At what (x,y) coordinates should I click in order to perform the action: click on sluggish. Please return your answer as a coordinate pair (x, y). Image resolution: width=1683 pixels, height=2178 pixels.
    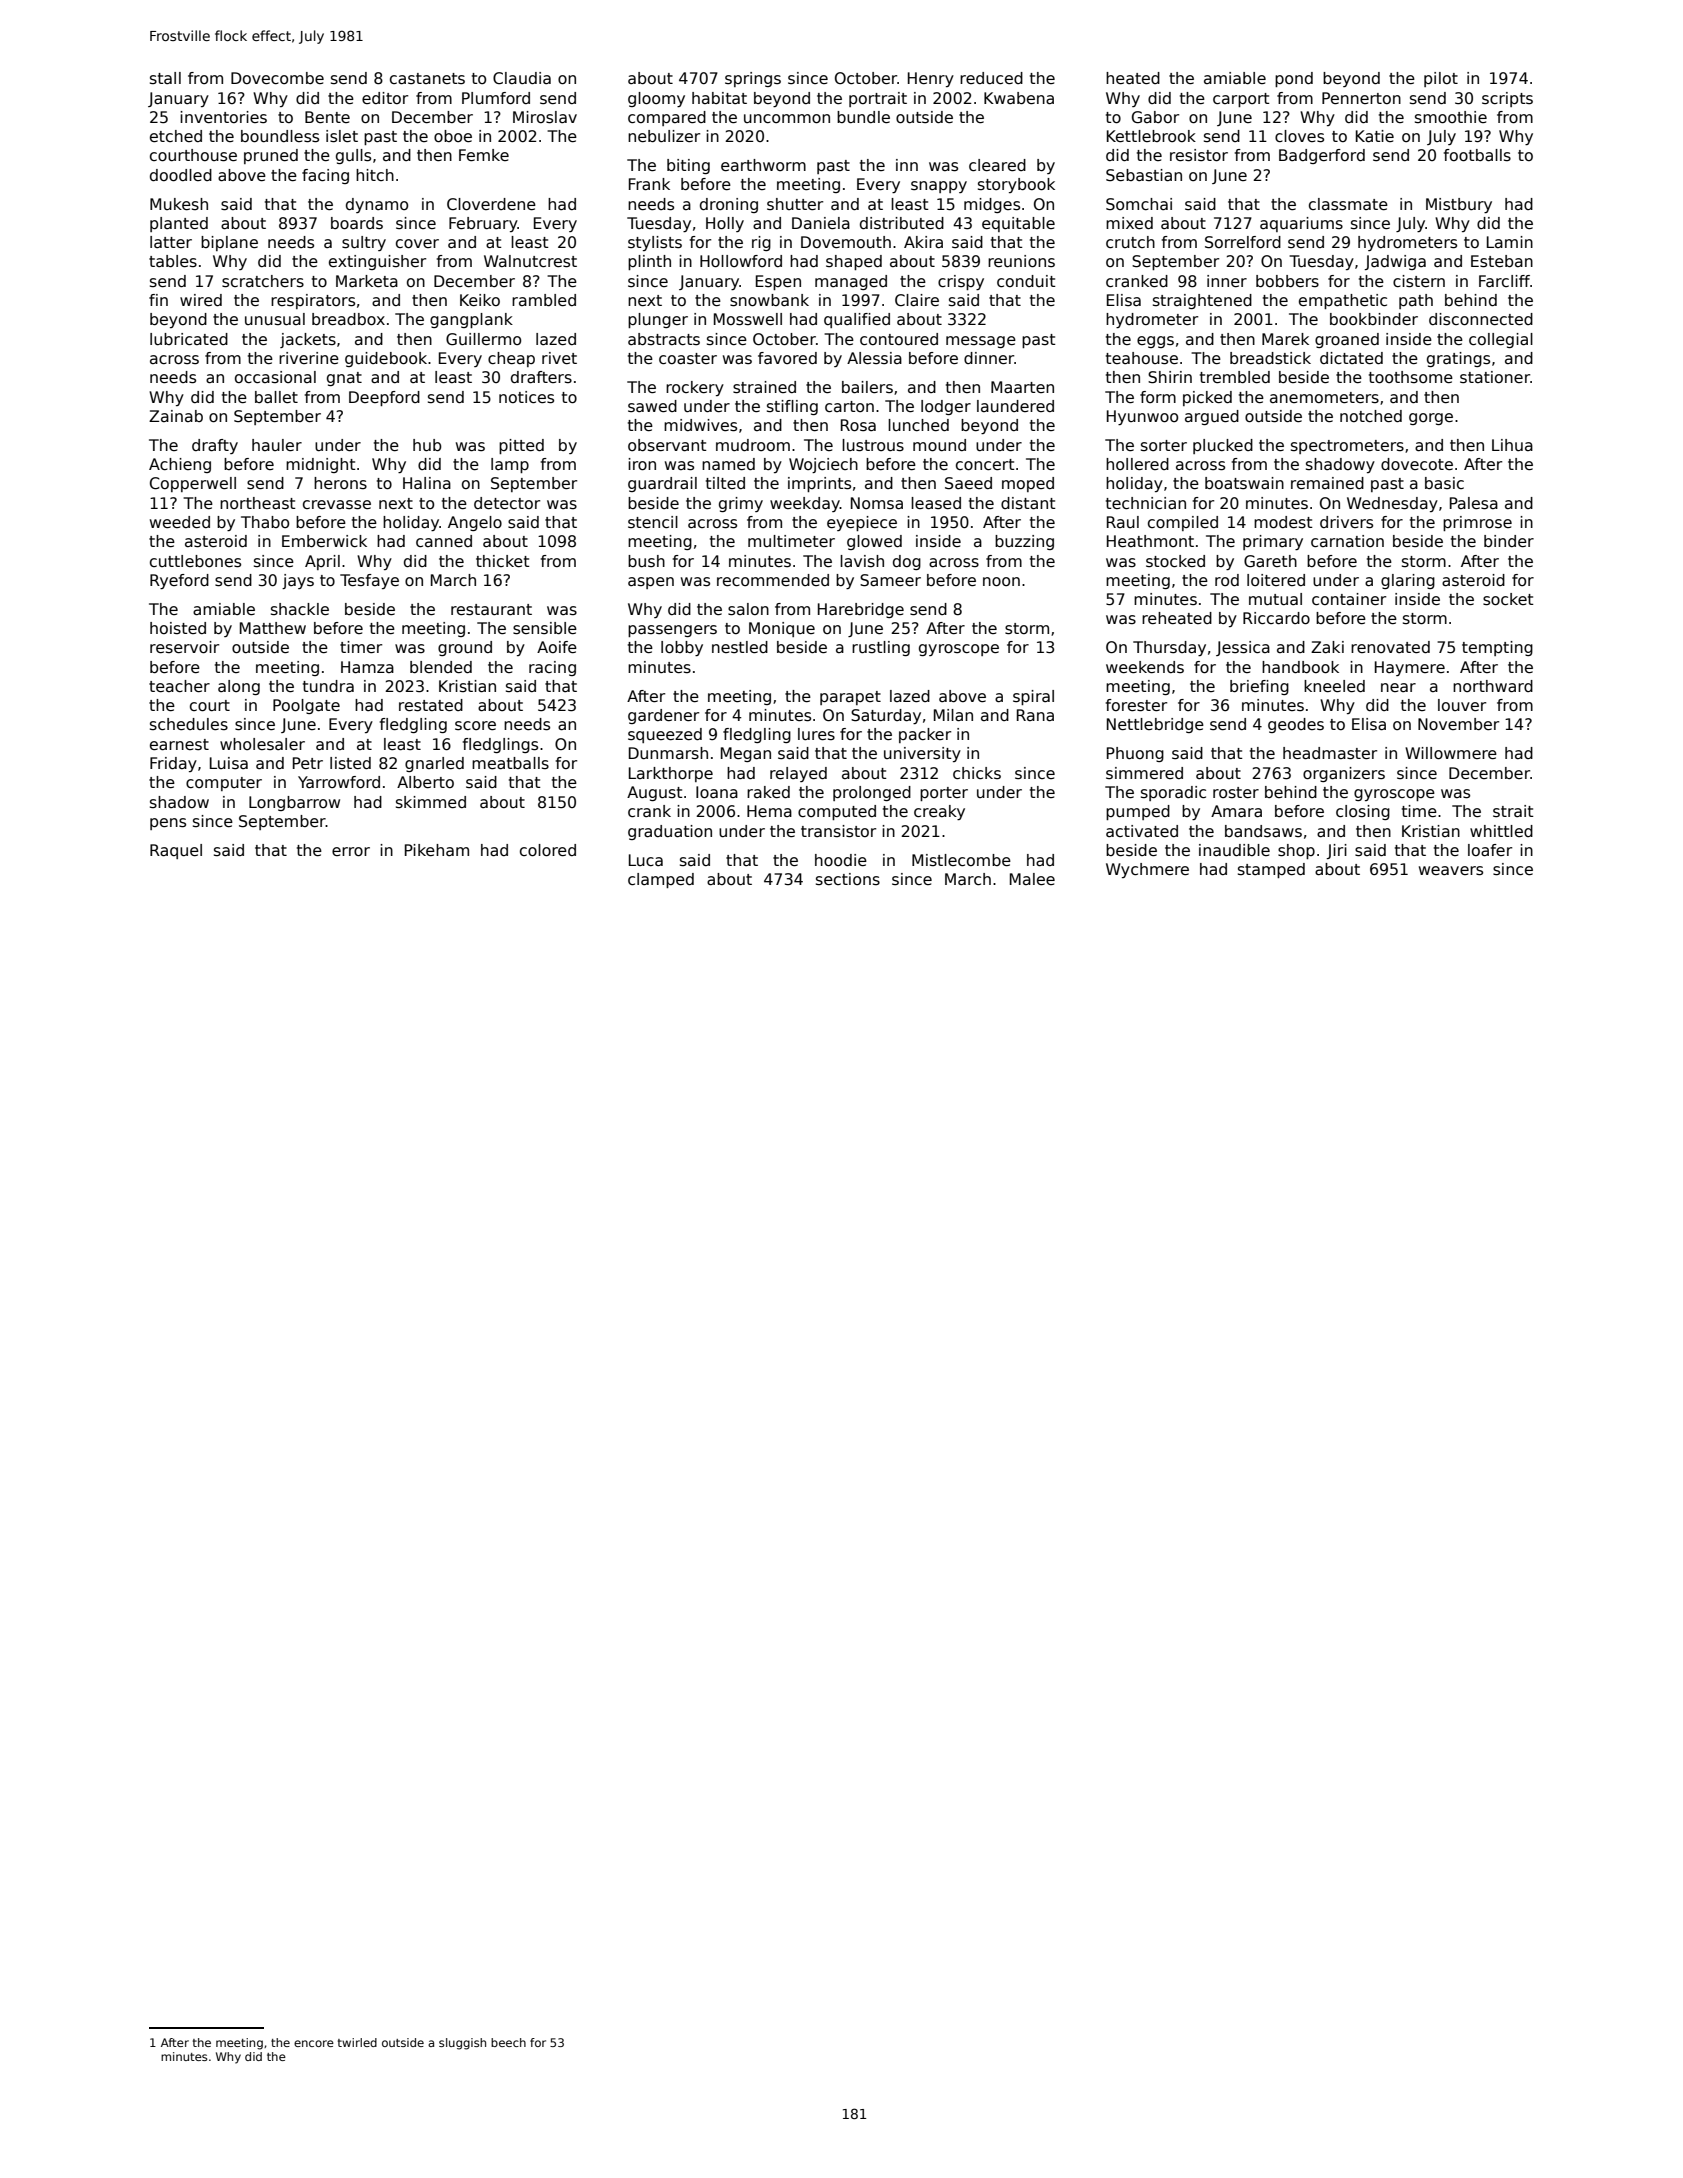
    Looking at the image, I should click on (462, 2044).
